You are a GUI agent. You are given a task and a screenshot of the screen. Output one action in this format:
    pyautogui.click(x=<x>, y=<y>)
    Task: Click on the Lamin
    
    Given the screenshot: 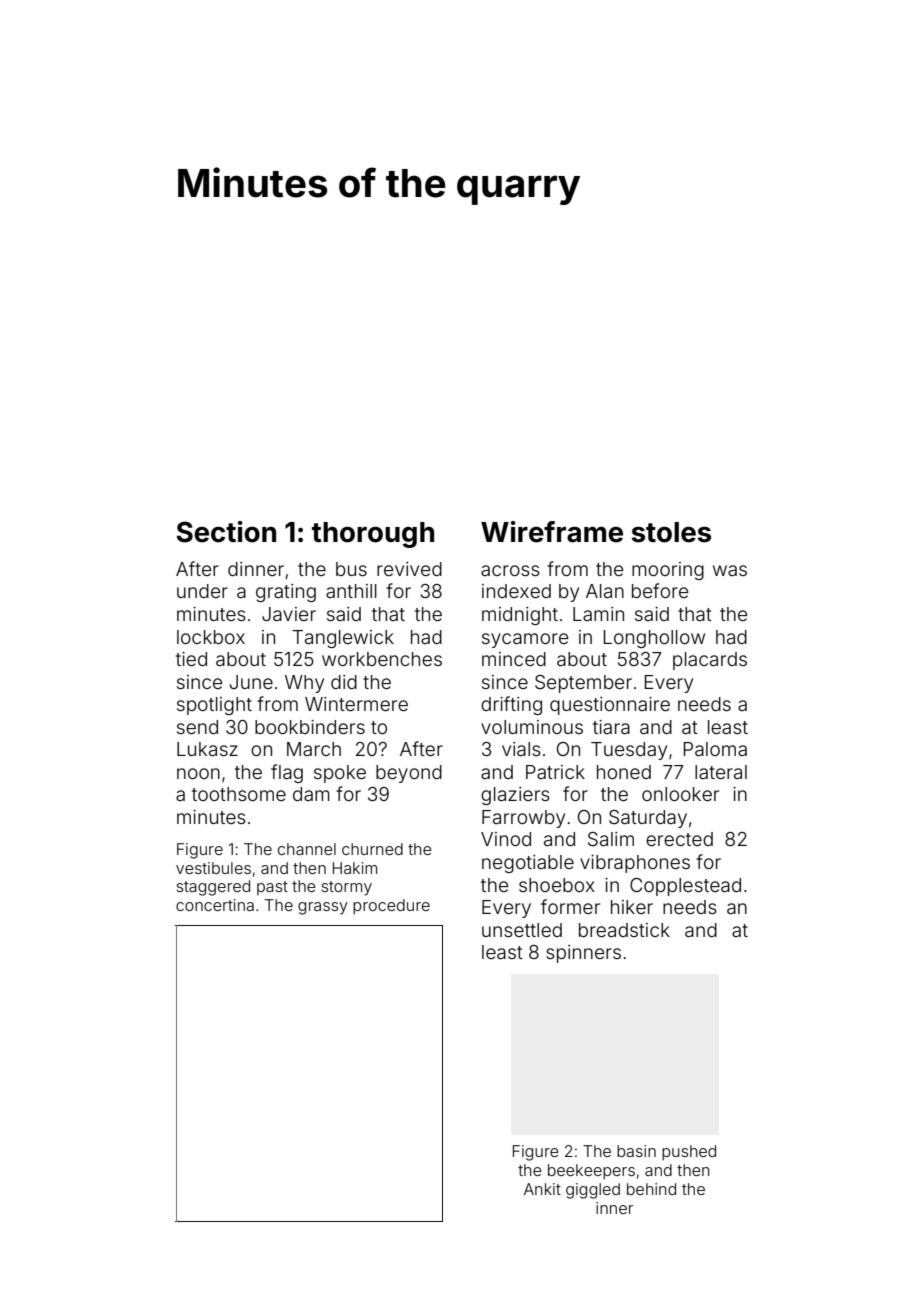 What is the action you would take?
    pyautogui.click(x=598, y=614)
